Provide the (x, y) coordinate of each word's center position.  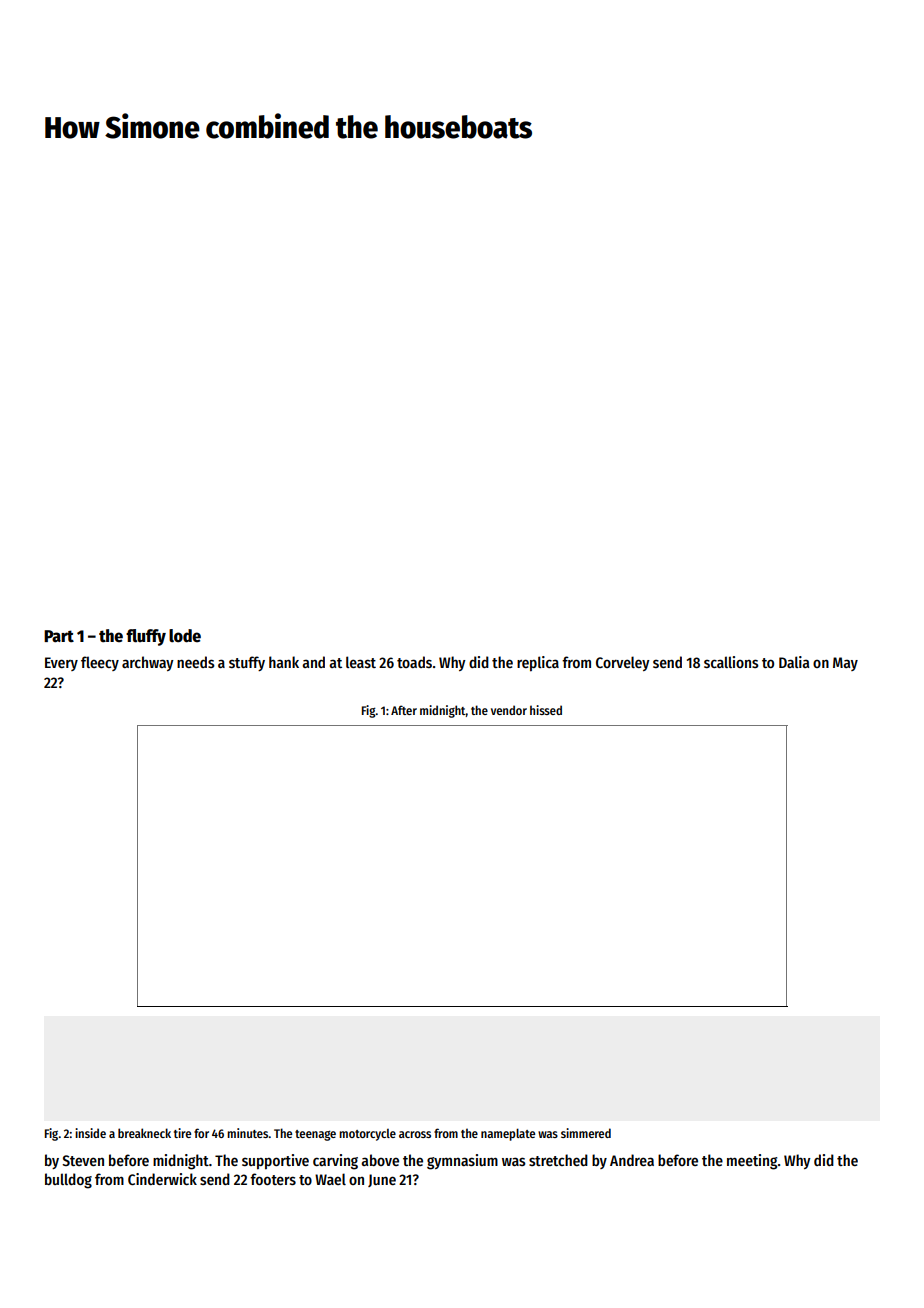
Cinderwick (162, 1179)
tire (182, 1133)
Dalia (794, 662)
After (404, 710)
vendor (509, 710)
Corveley (623, 663)
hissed (546, 710)
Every (61, 664)
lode (185, 636)
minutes (248, 1133)
